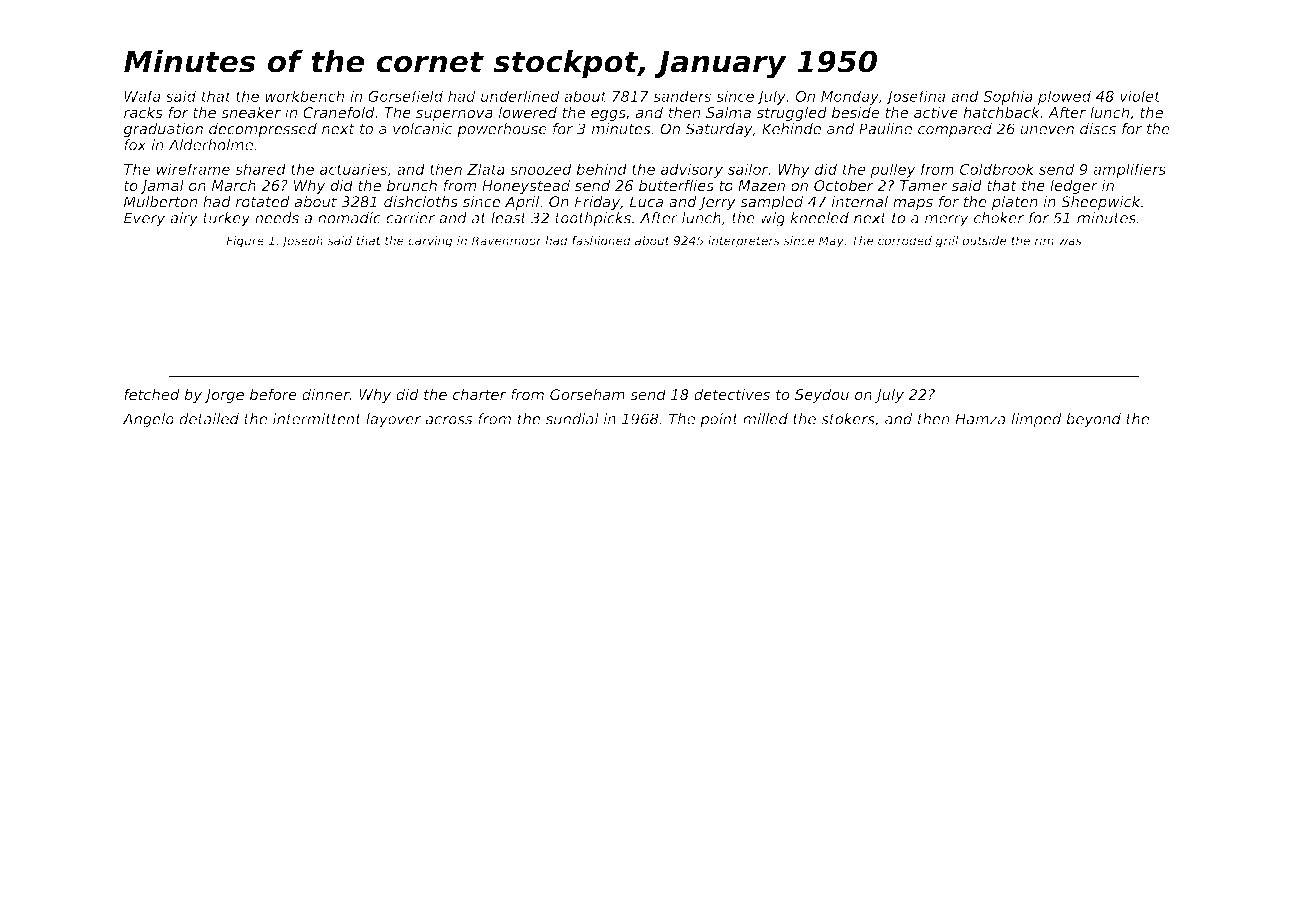 This document has width=1308, height=924. What do you see at coordinates (1140, 96) in the document?
I see `violet` at bounding box center [1140, 96].
